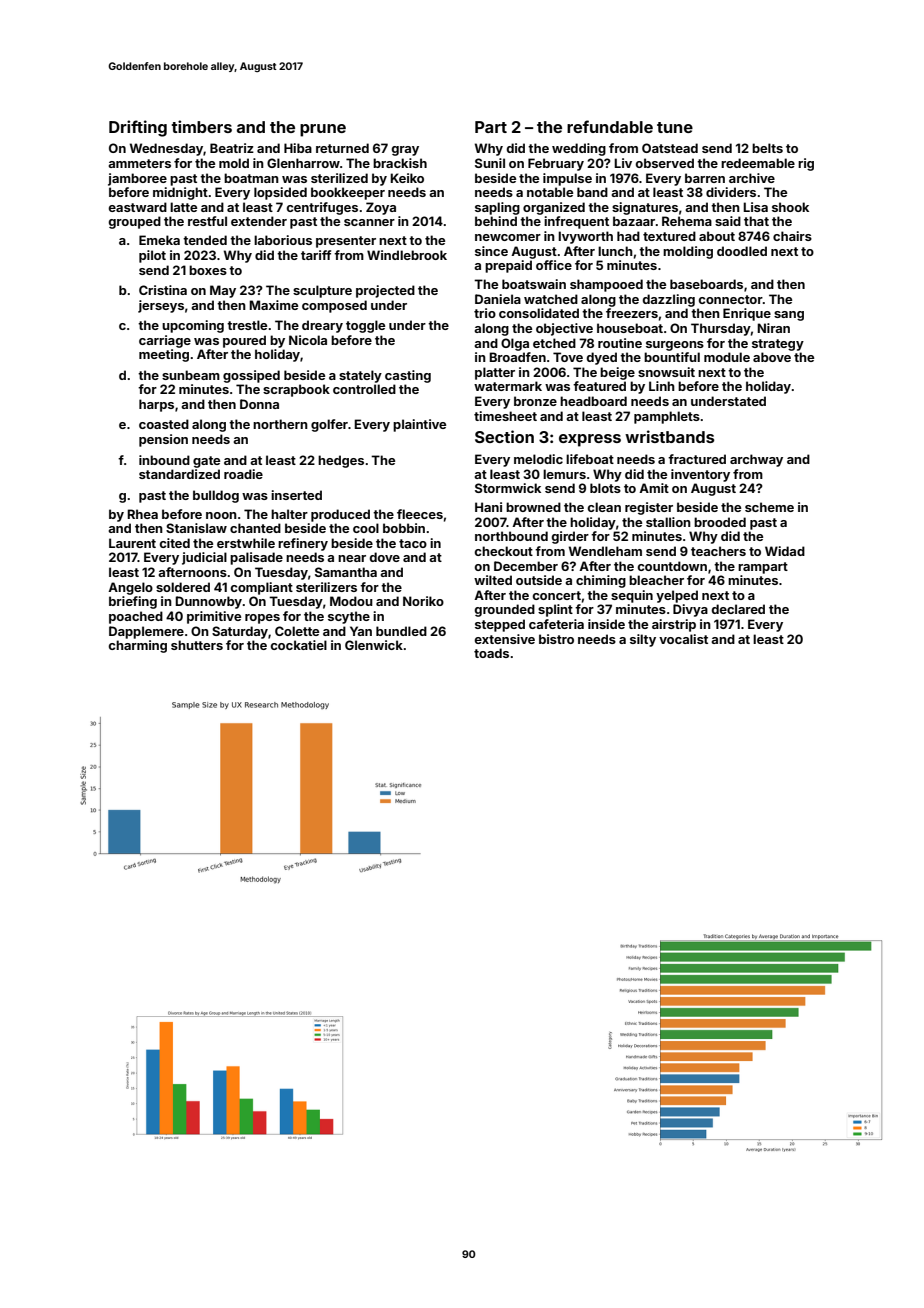 This screenshot has height=1308, width=924. What do you see at coordinates (669, 236) in the screenshot?
I see `textured` at bounding box center [669, 236].
